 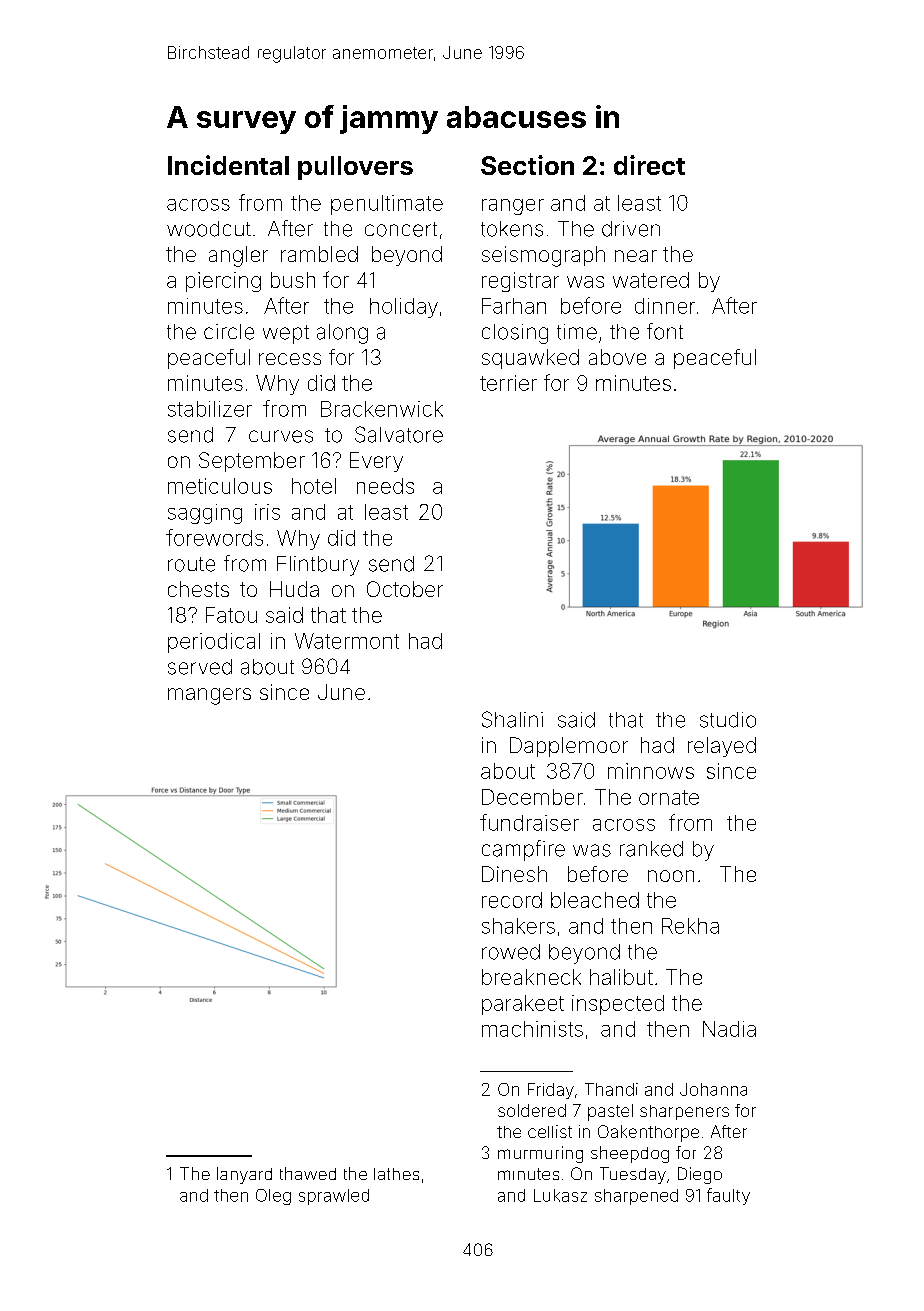 I want to click on studio, so click(x=728, y=720).
